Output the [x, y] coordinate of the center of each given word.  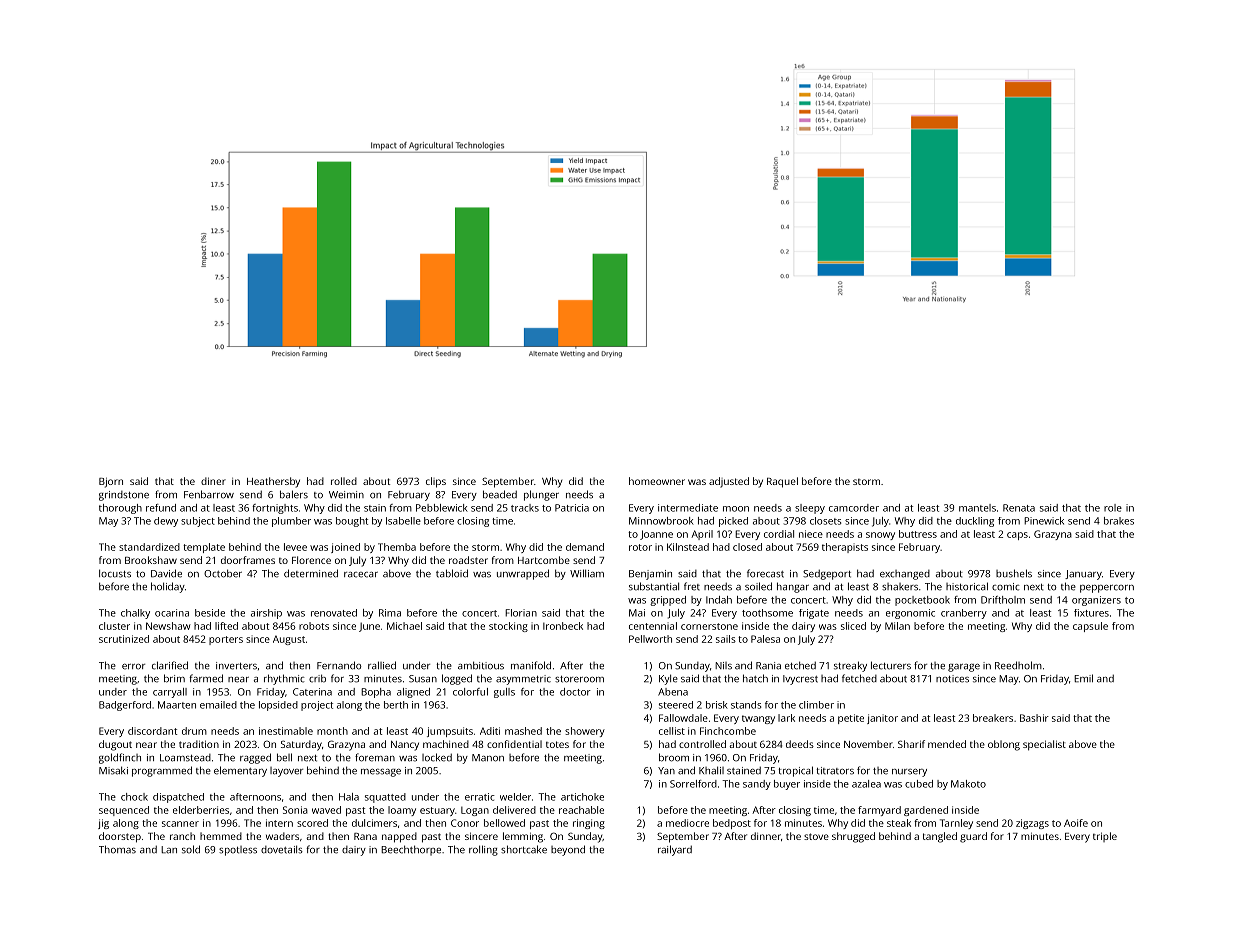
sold [191, 849]
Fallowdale [683, 718]
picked [733, 522]
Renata [1019, 508]
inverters [236, 666]
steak [899, 823]
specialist [1044, 745]
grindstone [124, 496]
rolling [483, 850]
